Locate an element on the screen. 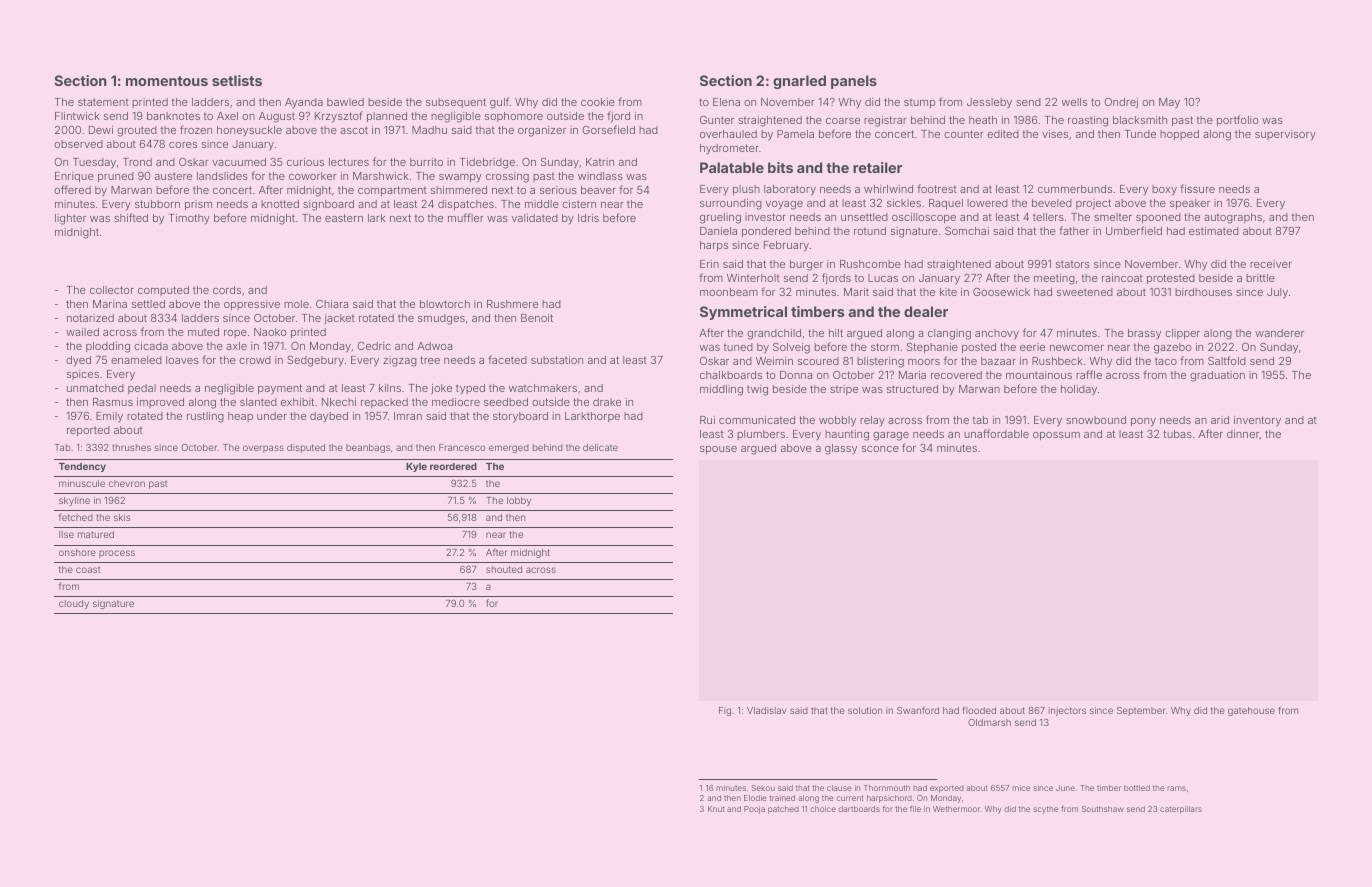 This screenshot has width=1372, height=887. Knut is located at coordinates (716, 809).
